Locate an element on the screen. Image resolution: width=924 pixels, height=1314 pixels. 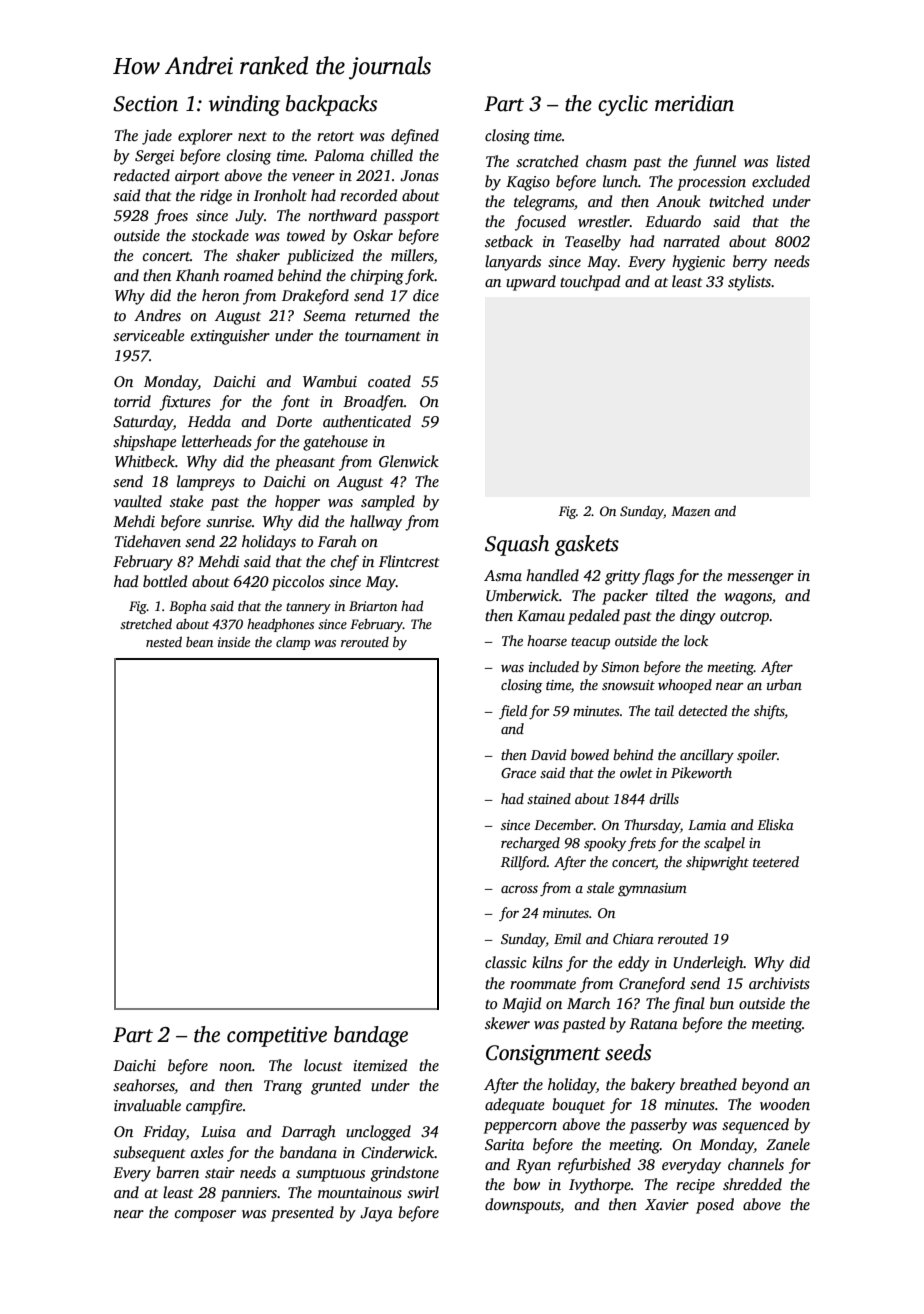
seahorses is located at coordinates (144, 1086).
